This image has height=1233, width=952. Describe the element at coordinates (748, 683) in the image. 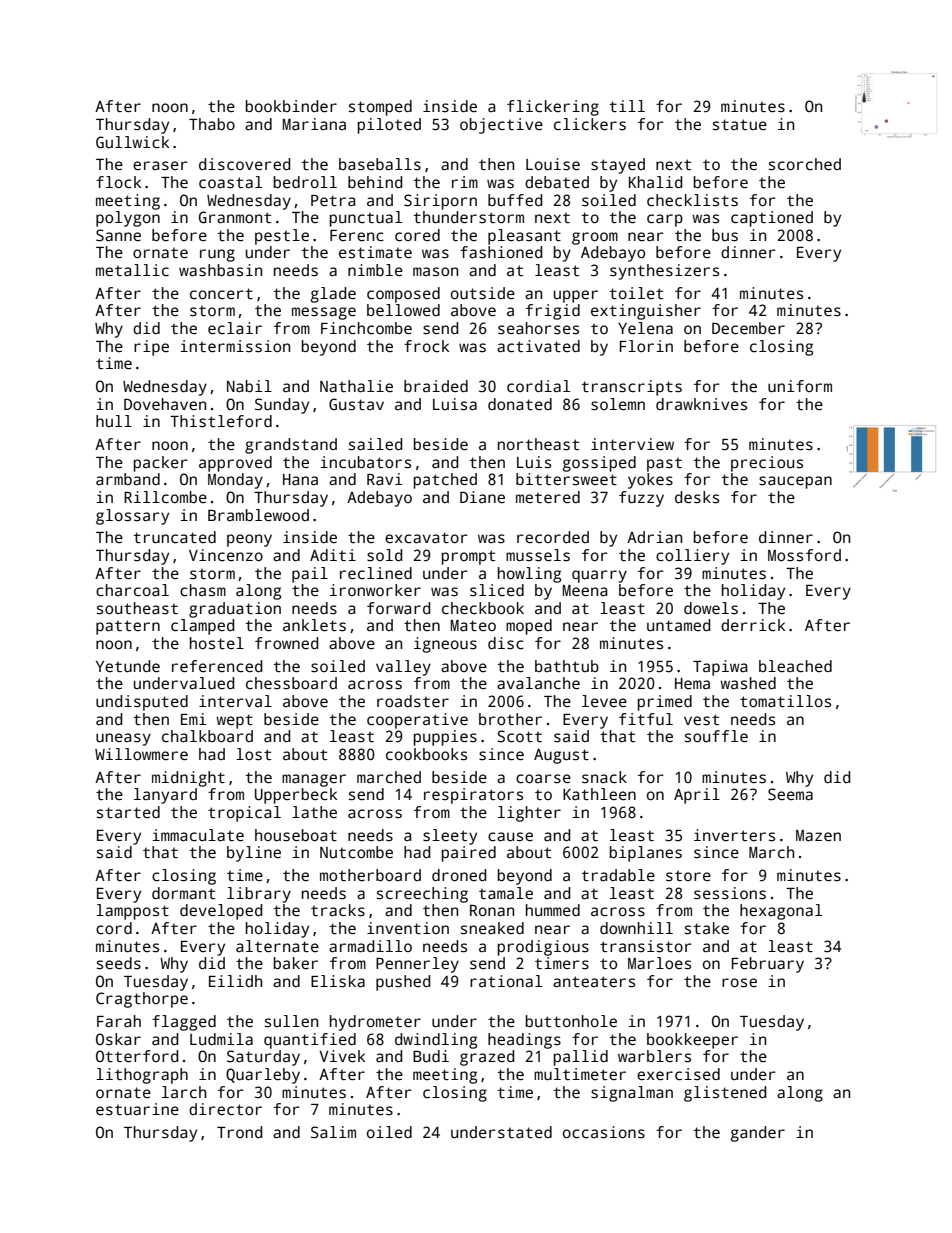

I see `washed` at that location.
